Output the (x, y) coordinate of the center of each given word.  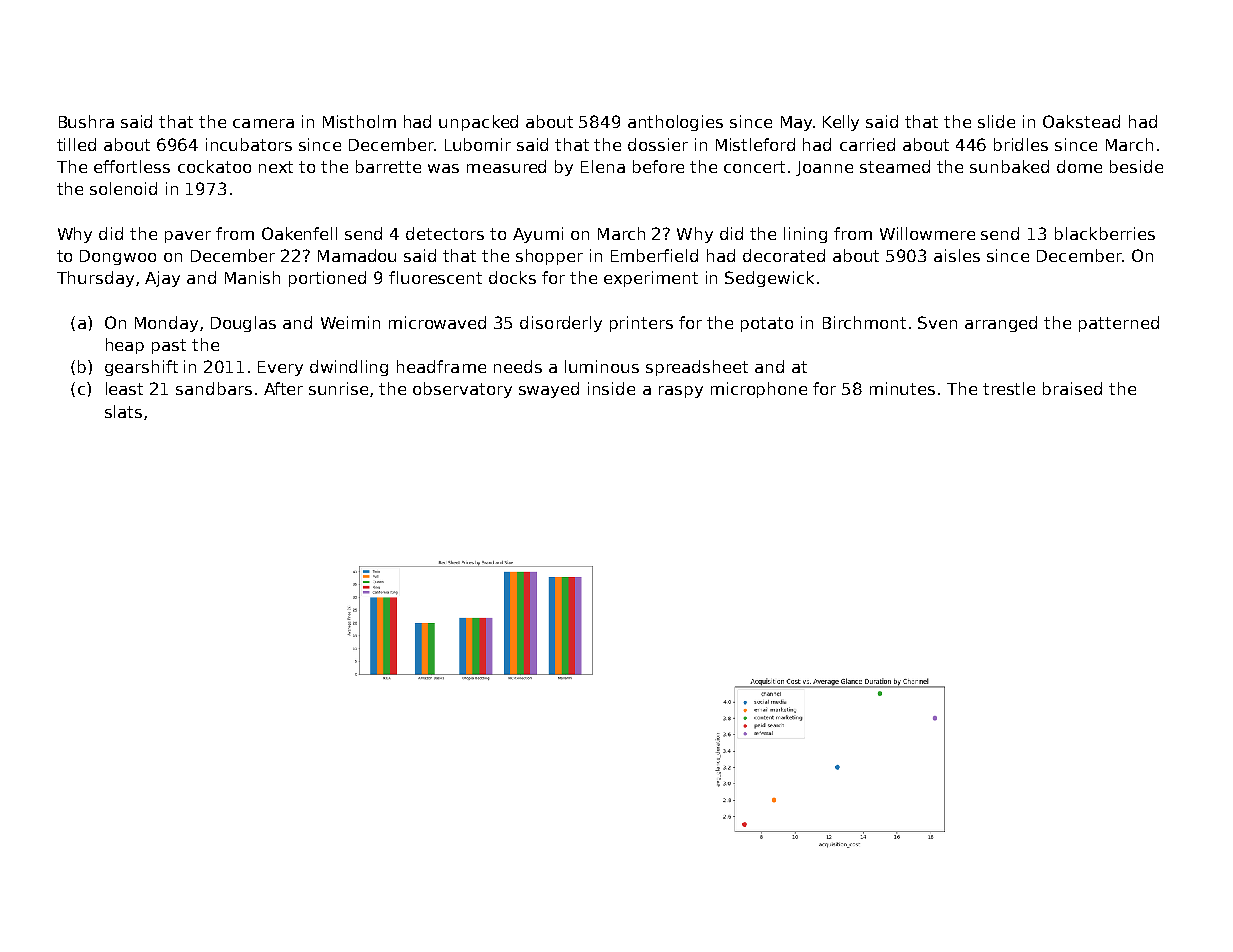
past (169, 346)
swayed (549, 390)
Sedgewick (769, 279)
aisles (957, 255)
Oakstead (1081, 121)
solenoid (123, 188)
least (124, 388)
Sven (937, 322)
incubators (249, 144)
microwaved (437, 322)
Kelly (841, 123)
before (658, 166)
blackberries (1105, 233)
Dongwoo (118, 257)
